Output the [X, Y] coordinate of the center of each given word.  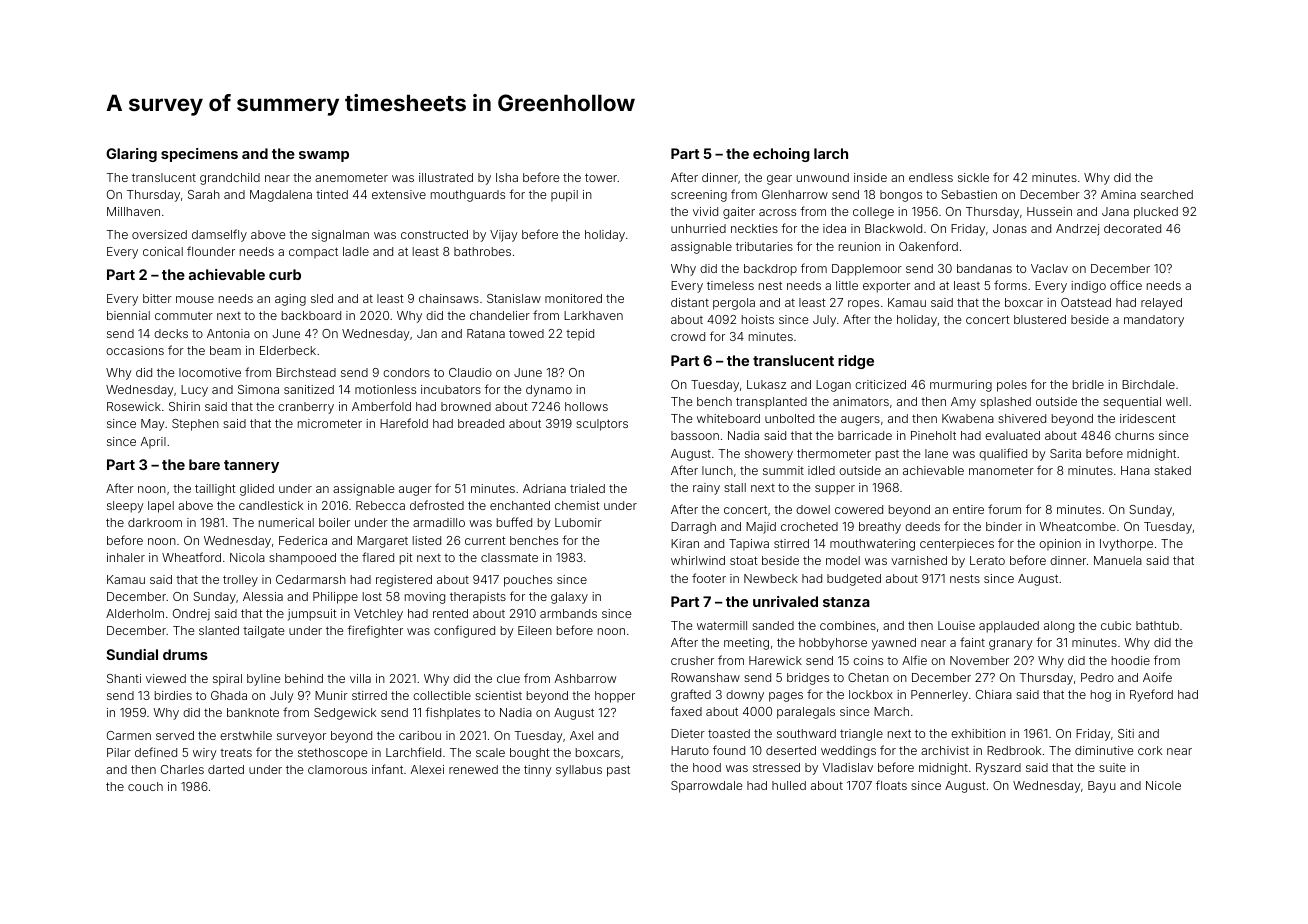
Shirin [184, 406]
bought [530, 754]
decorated [1132, 228]
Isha [507, 177]
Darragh [693, 528]
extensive [399, 194]
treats [236, 753]
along [1059, 627]
